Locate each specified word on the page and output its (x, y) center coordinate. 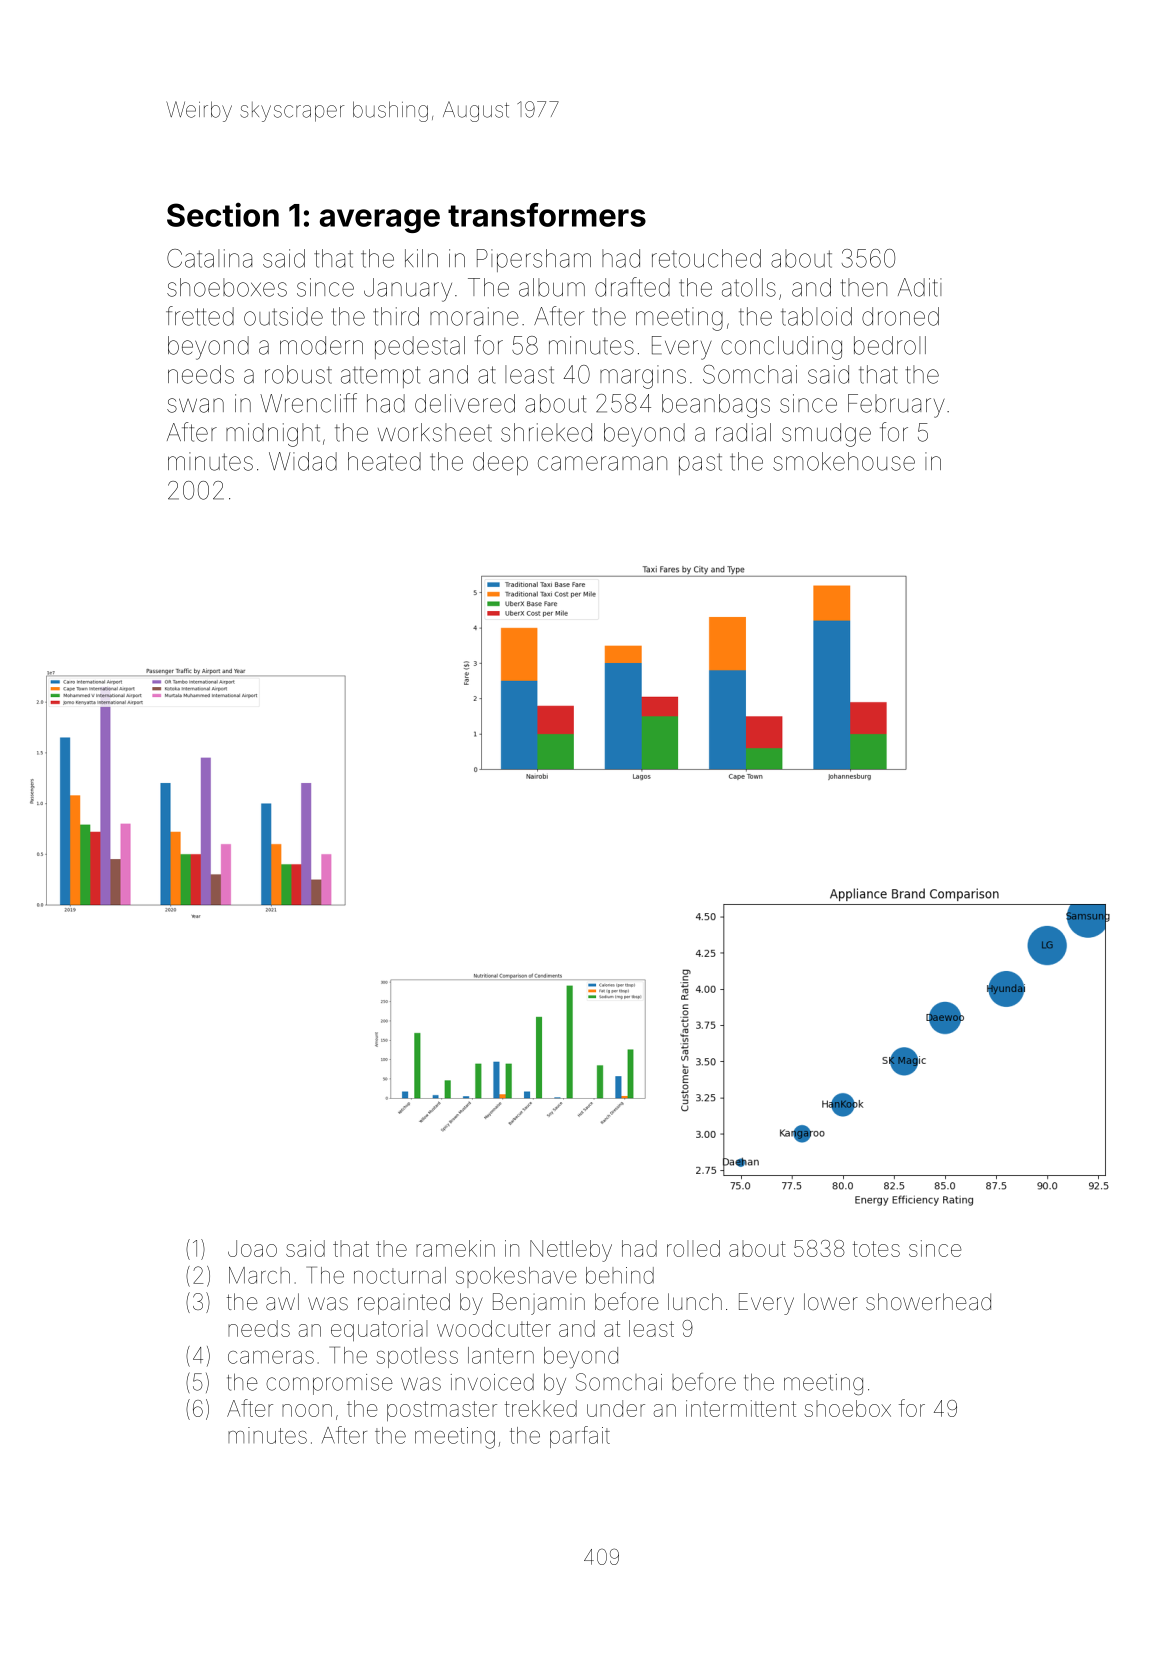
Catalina (209, 258)
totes (876, 1249)
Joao (252, 1248)
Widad (303, 461)
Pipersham (534, 260)
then (864, 287)
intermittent (741, 1408)
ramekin (455, 1248)
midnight (273, 435)
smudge (826, 435)
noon (307, 1410)
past (700, 464)
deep (500, 463)
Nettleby (571, 1251)
